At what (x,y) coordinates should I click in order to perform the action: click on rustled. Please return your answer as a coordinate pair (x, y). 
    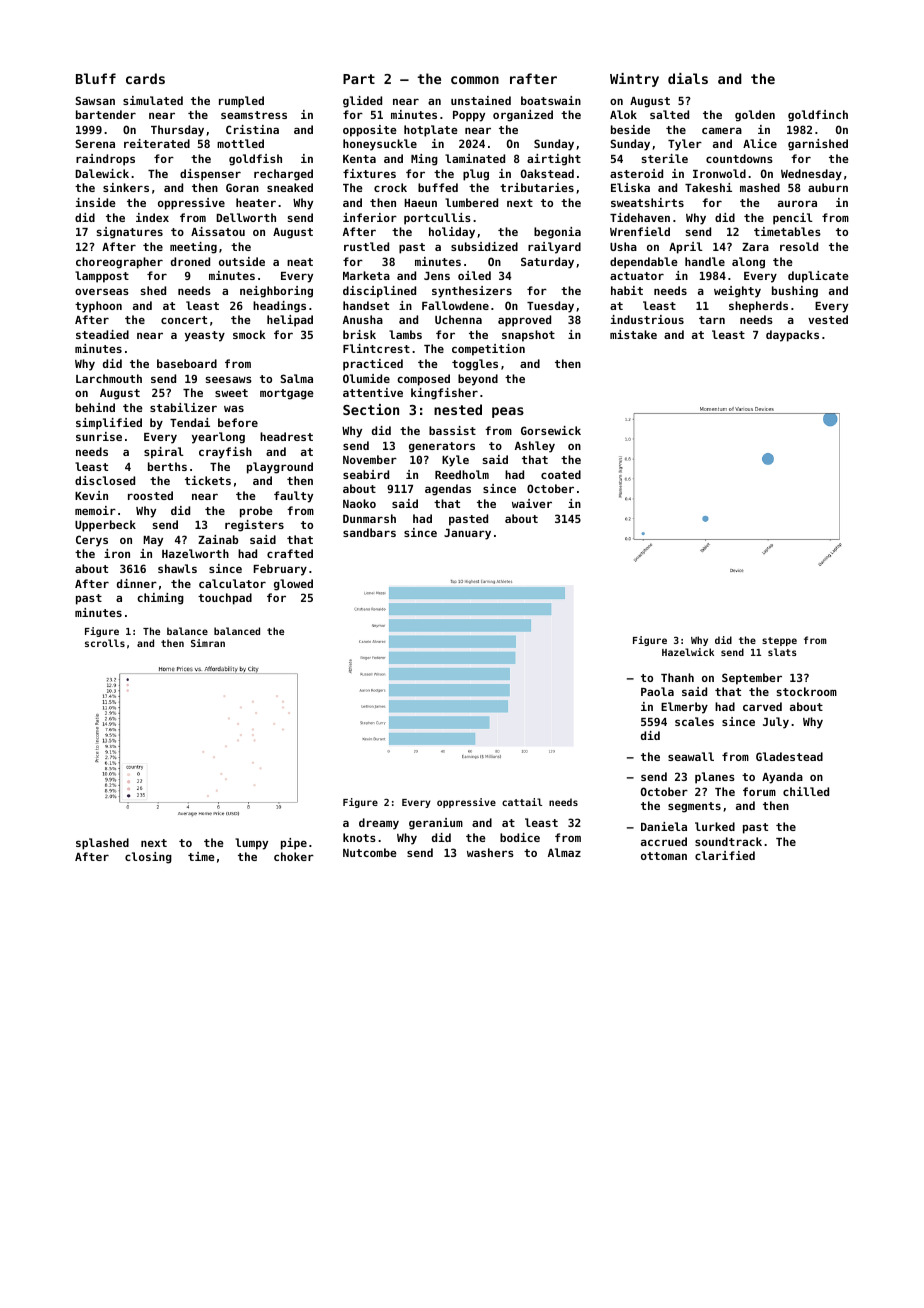
    Looking at the image, I should click on (366, 246).
